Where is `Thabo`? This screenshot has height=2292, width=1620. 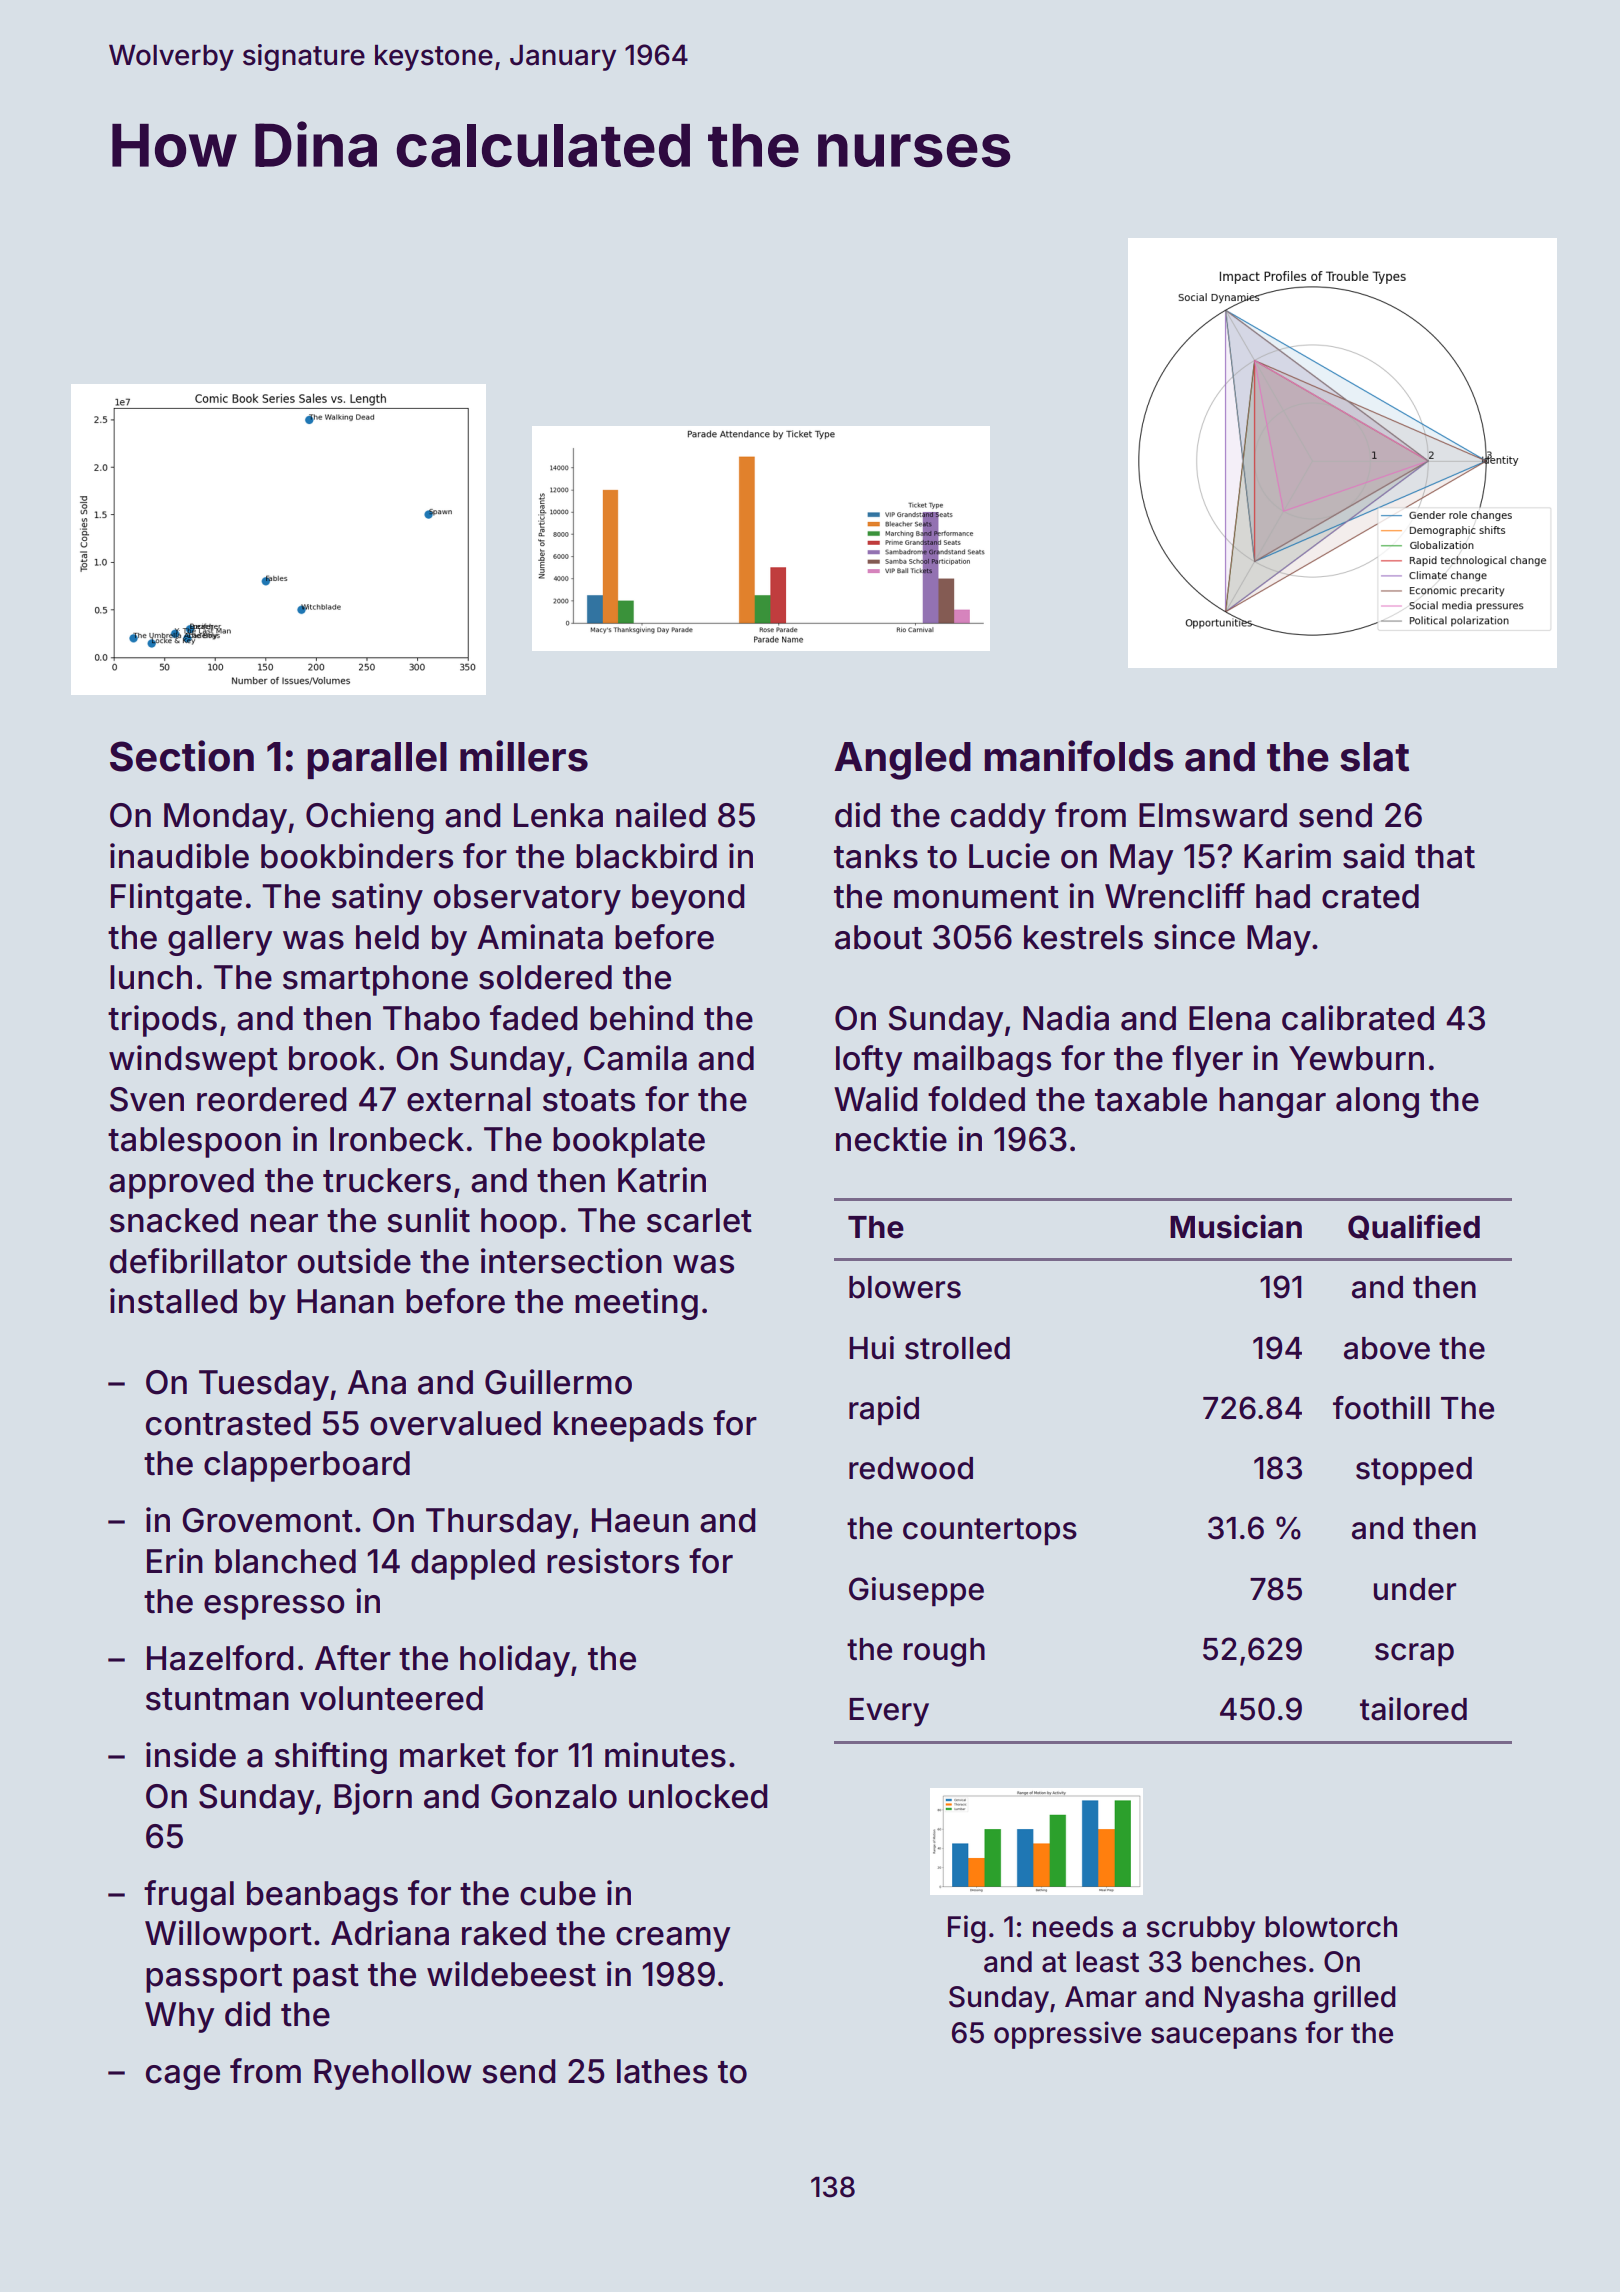
Thabo is located at coordinates (431, 1018).
